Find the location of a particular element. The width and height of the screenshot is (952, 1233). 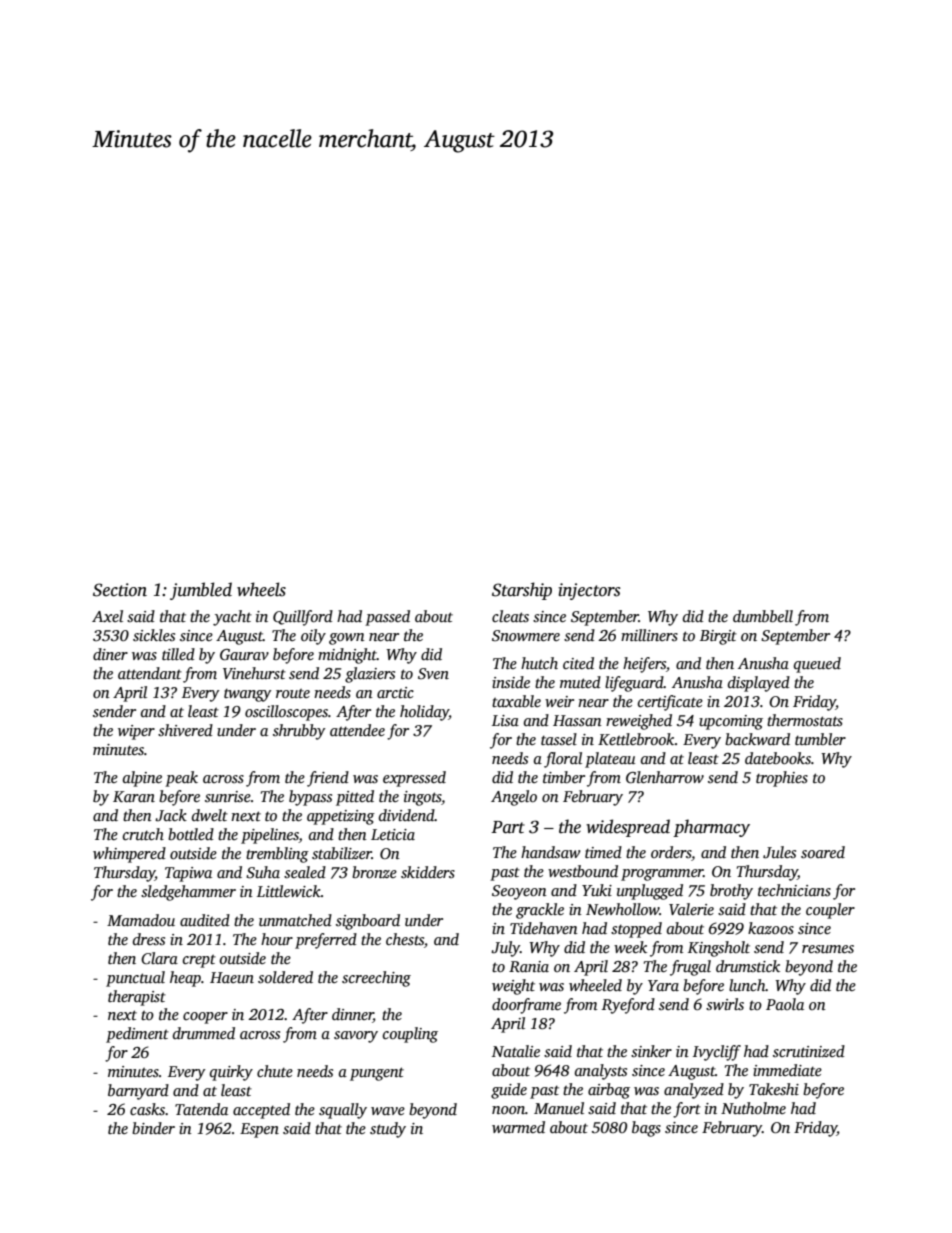

airbag is located at coordinates (609, 1091).
